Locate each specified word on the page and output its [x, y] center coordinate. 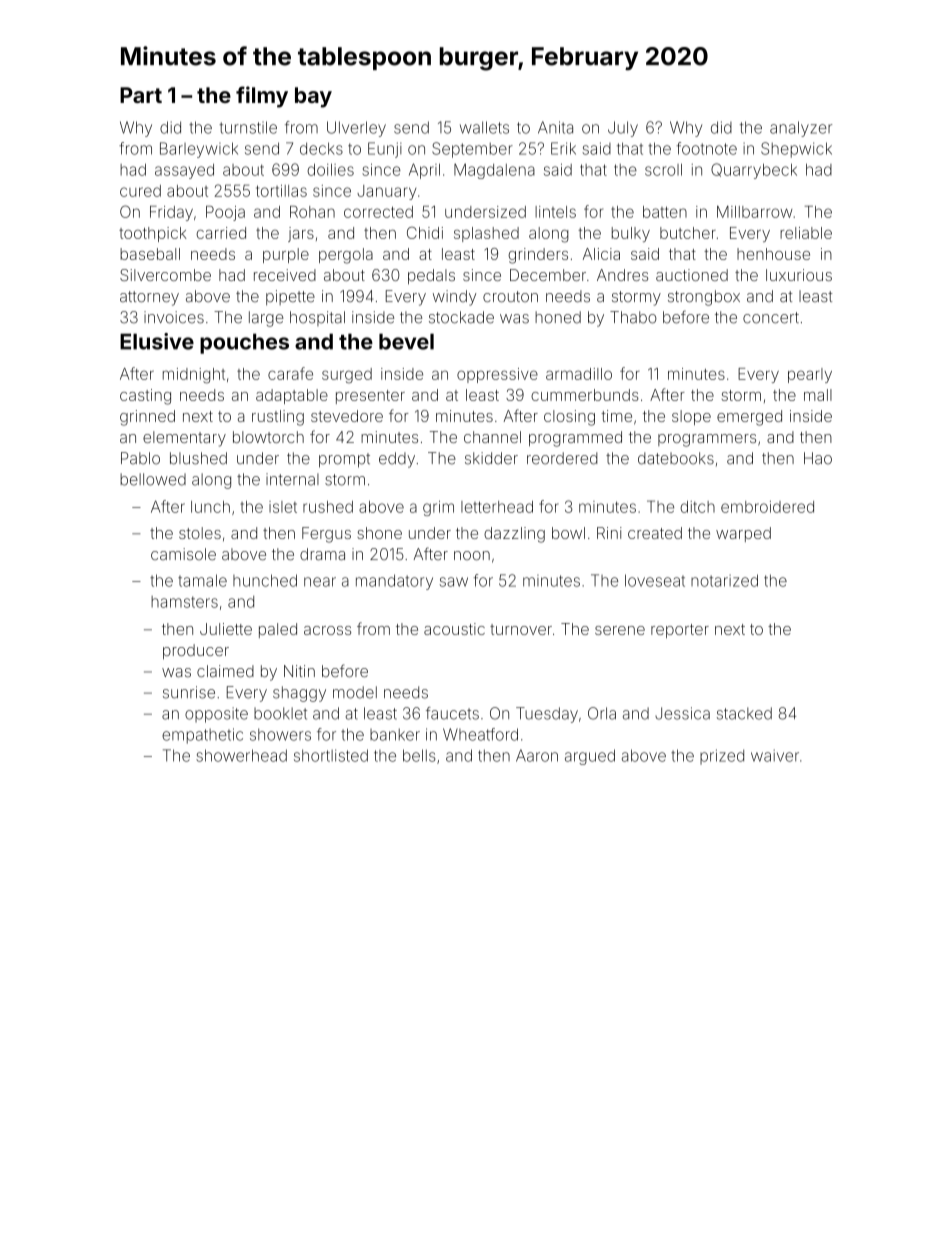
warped [743, 534]
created [655, 533]
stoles [200, 533]
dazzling [514, 535]
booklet [280, 713]
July [623, 129]
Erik [563, 148]
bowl [568, 533]
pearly [810, 375]
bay [313, 97]
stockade [461, 317]
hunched [265, 580]
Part [141, 95]
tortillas [281, 191]
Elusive [157, 341]
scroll [663, 170]
